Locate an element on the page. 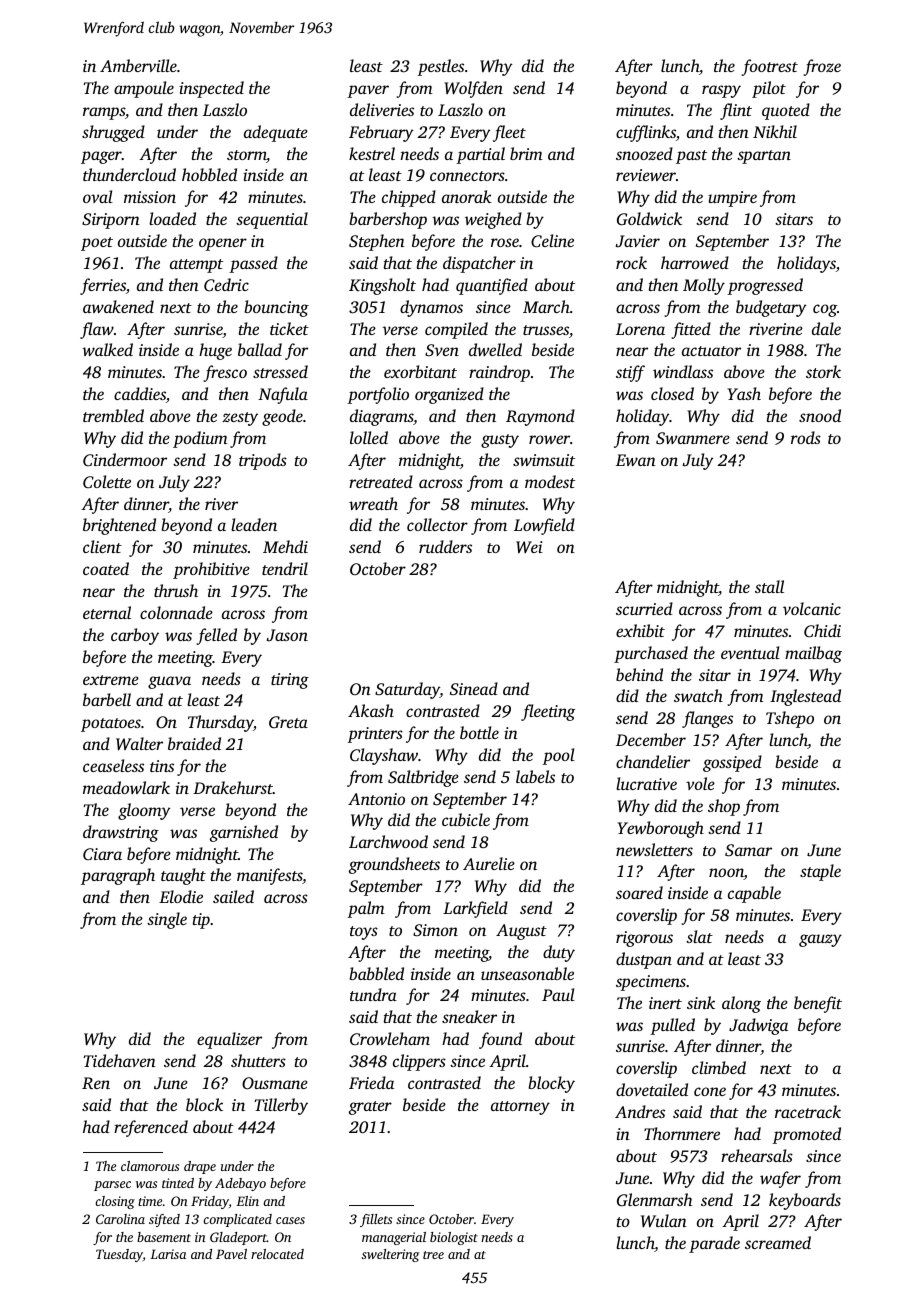 The height and width of the document is (1308, 924). behind is located at coordinates (639, 674).
